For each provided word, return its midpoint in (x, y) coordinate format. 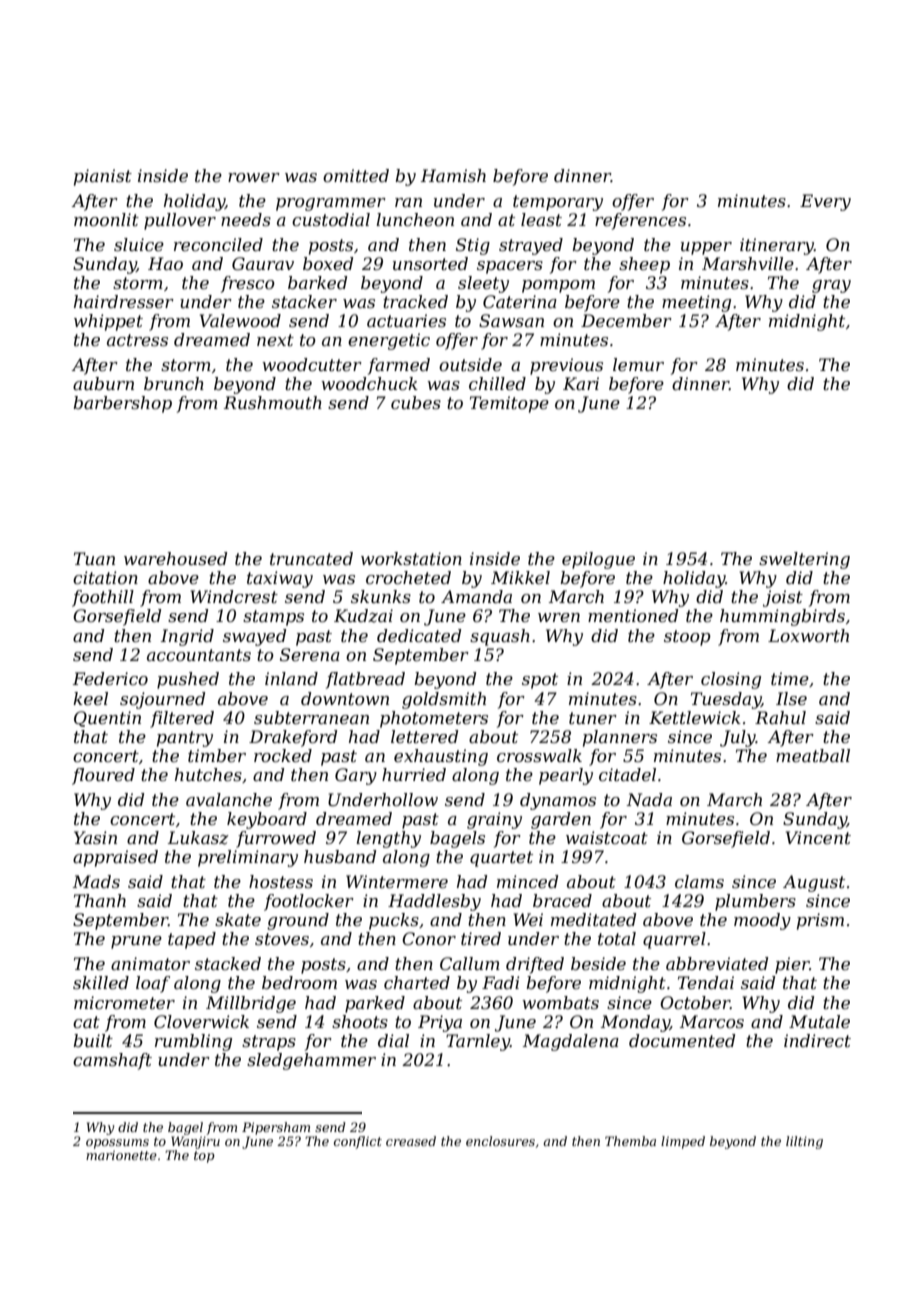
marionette (121, 1155)
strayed (531, 246)
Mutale (819, 1021)
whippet (108, 322)
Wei (528, 919)
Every (825, 202)
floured (103, 776)
